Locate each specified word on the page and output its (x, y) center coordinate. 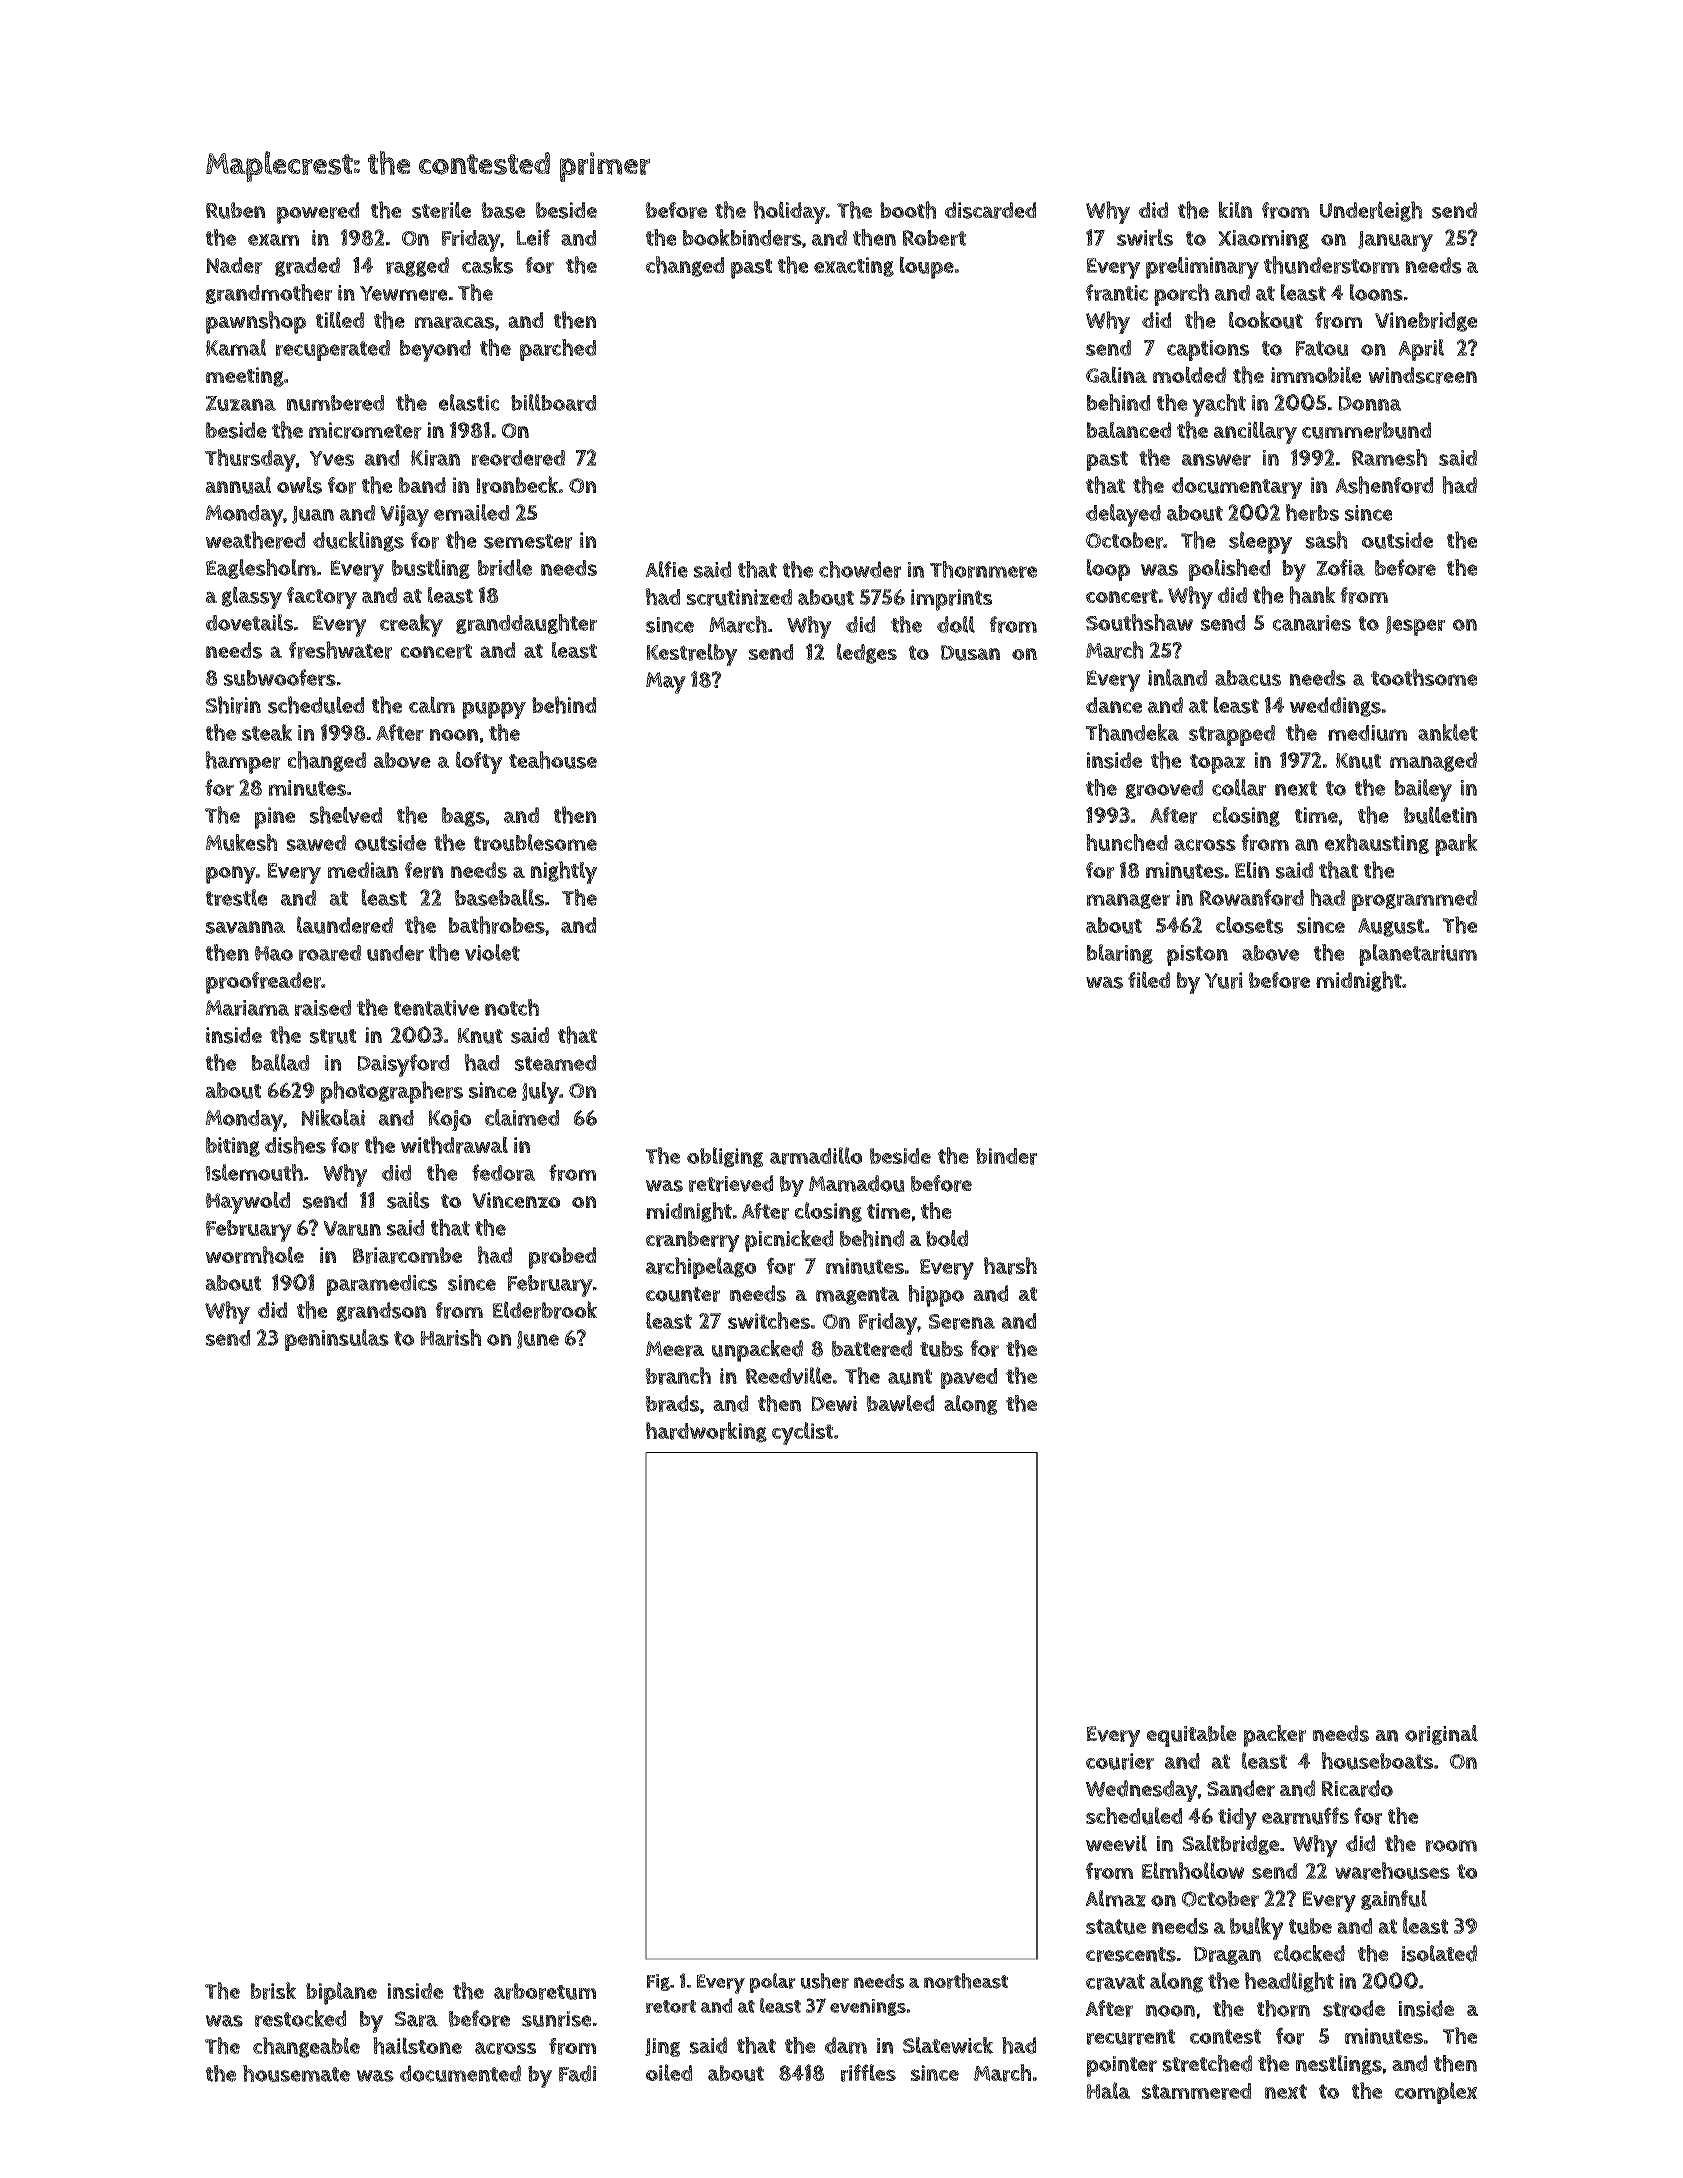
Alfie (666, 569)
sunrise (556, 2019)
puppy (494, 710)
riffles (868, 2073)
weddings (1335, 707)
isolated (1439, 1953)
